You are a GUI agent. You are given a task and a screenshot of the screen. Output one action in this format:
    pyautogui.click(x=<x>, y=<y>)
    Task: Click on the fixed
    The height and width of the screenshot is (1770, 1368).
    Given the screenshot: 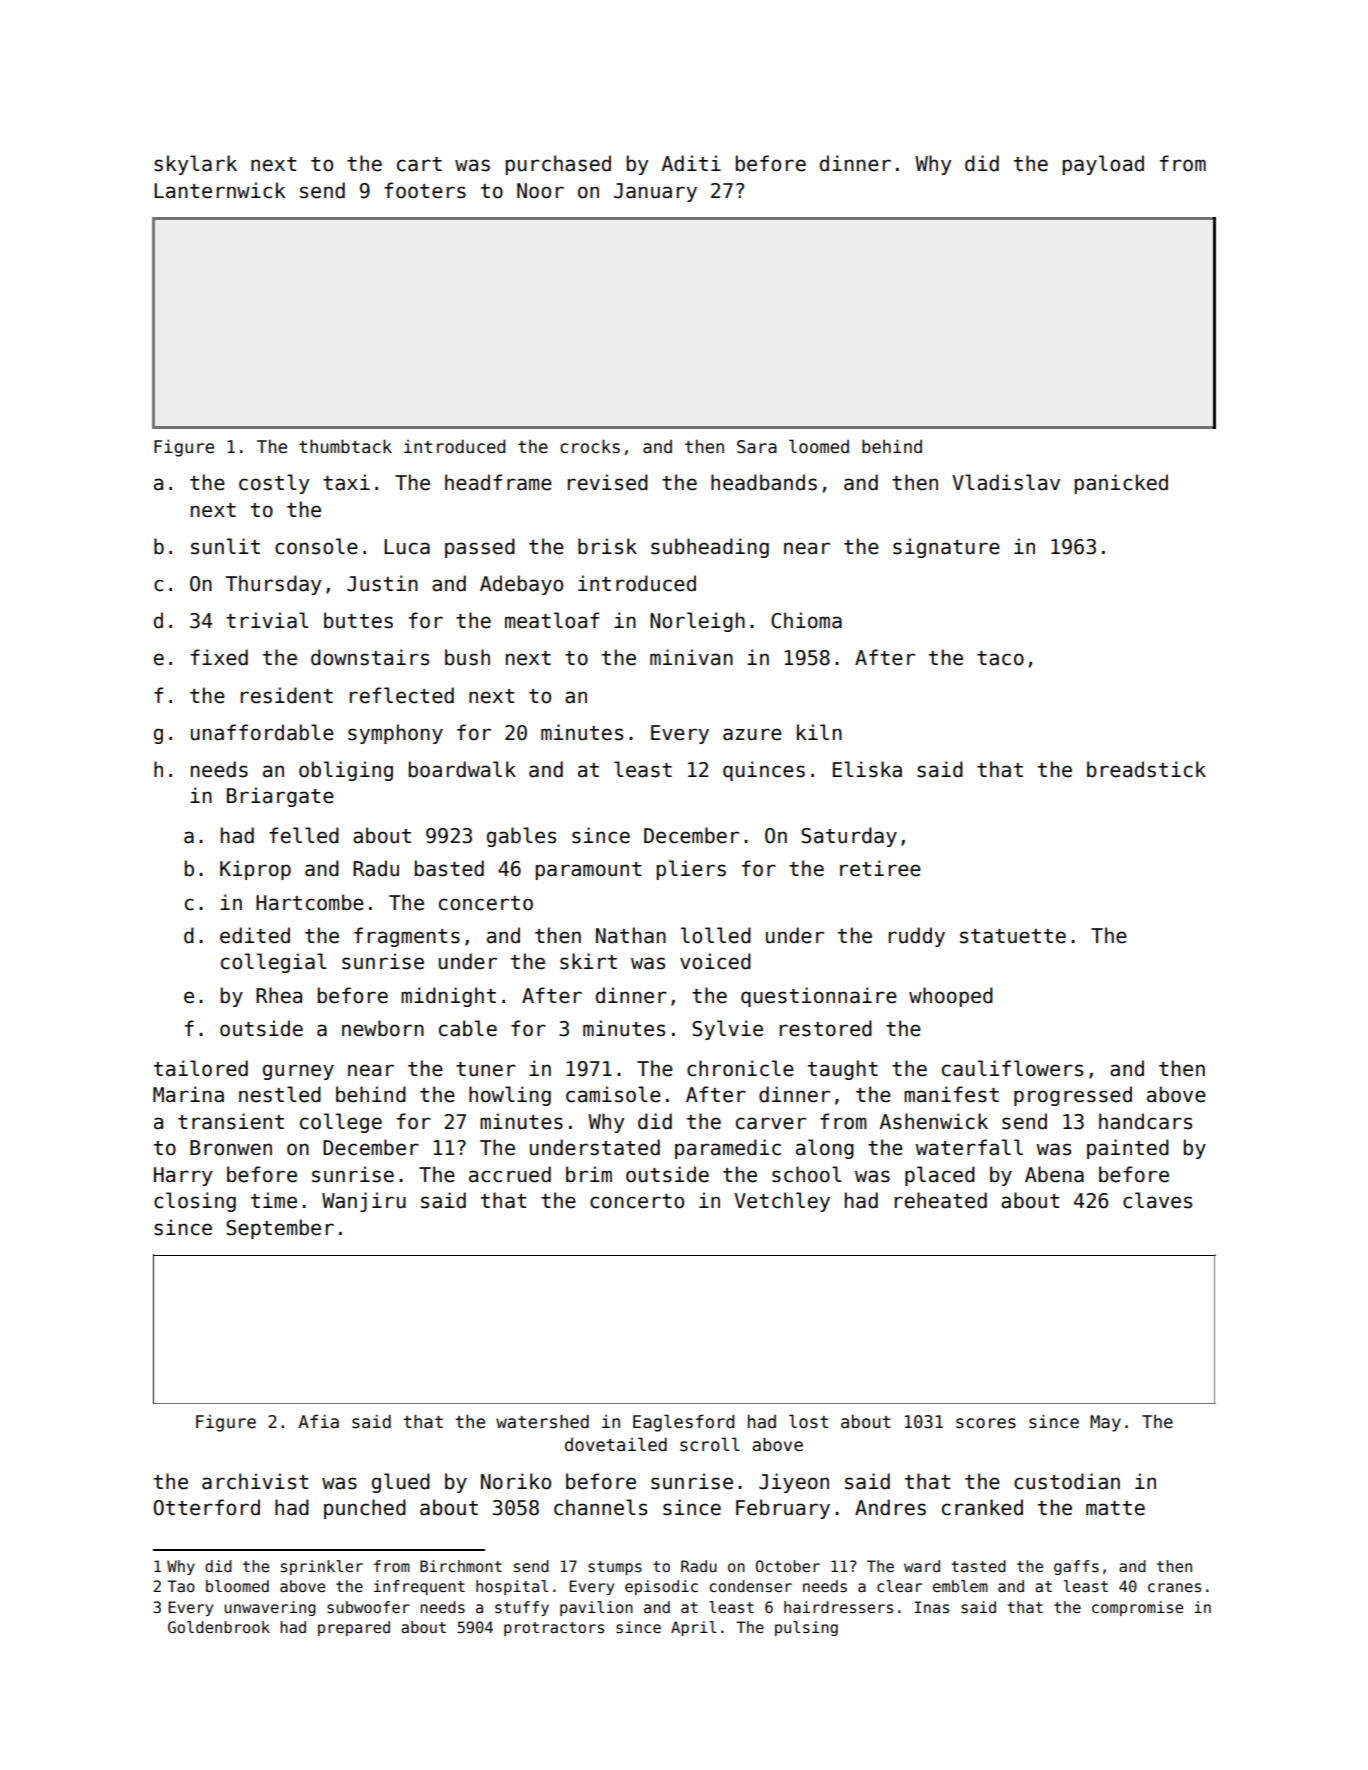 What is the action you would take?
    pyautogui.click(x=219, y=657)
